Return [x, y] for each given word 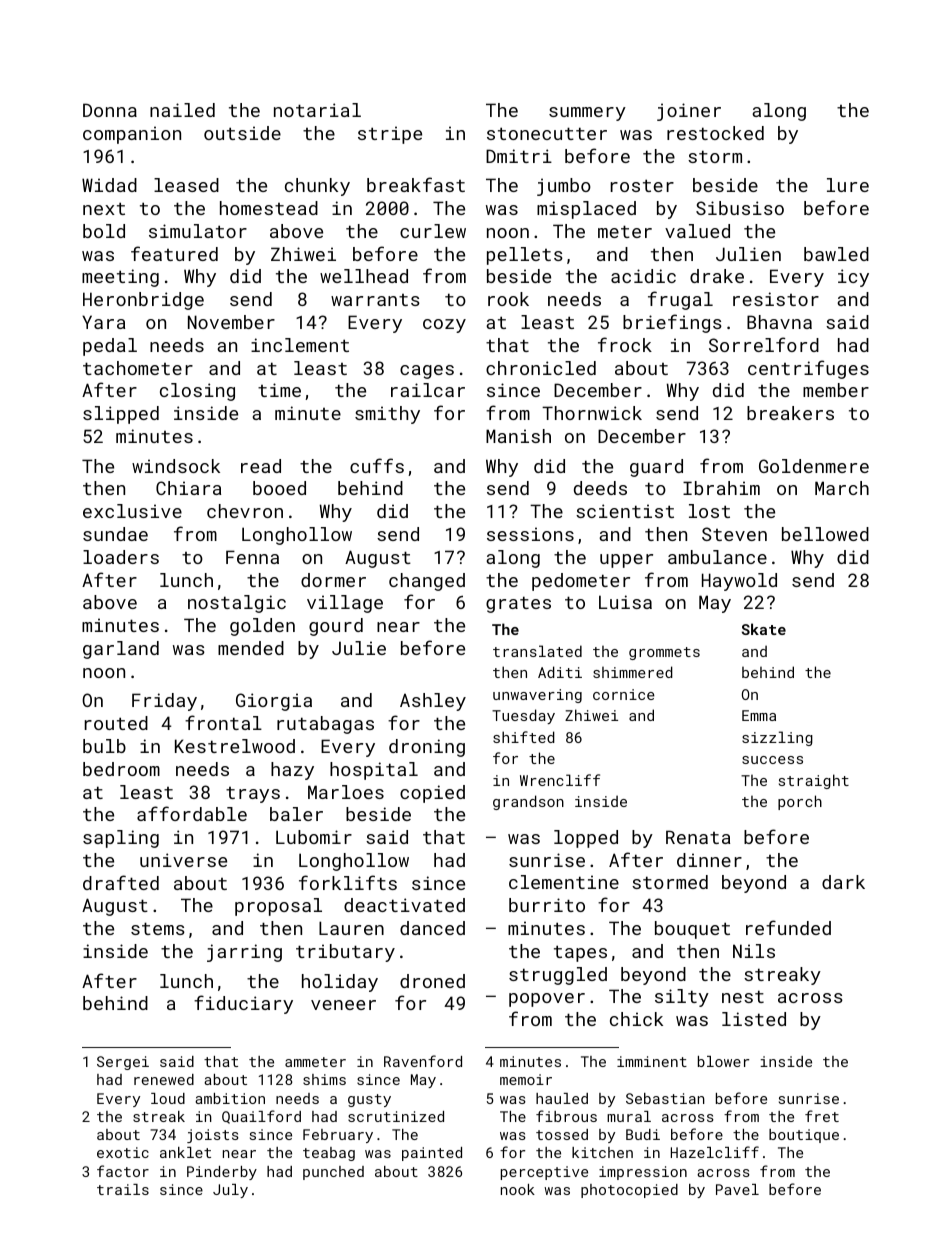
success [772, 760]
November [231, 322]
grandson [528, 802]
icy [853, 278]
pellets [525, 256]
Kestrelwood [235, 746]
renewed [164, 1079]
